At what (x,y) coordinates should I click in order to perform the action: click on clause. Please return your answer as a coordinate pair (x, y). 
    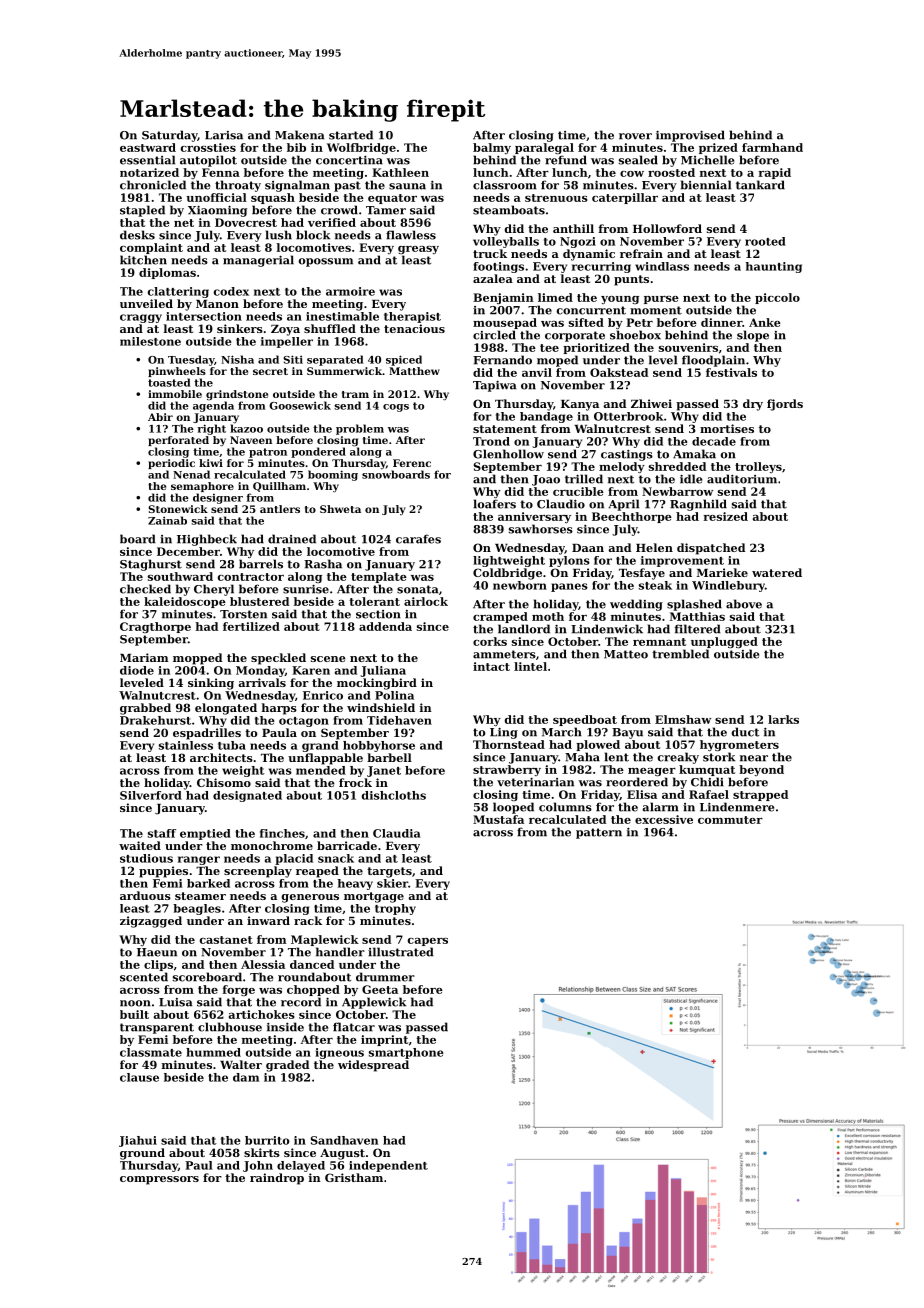
    Looking at the image, I should click on (139, 1077).
